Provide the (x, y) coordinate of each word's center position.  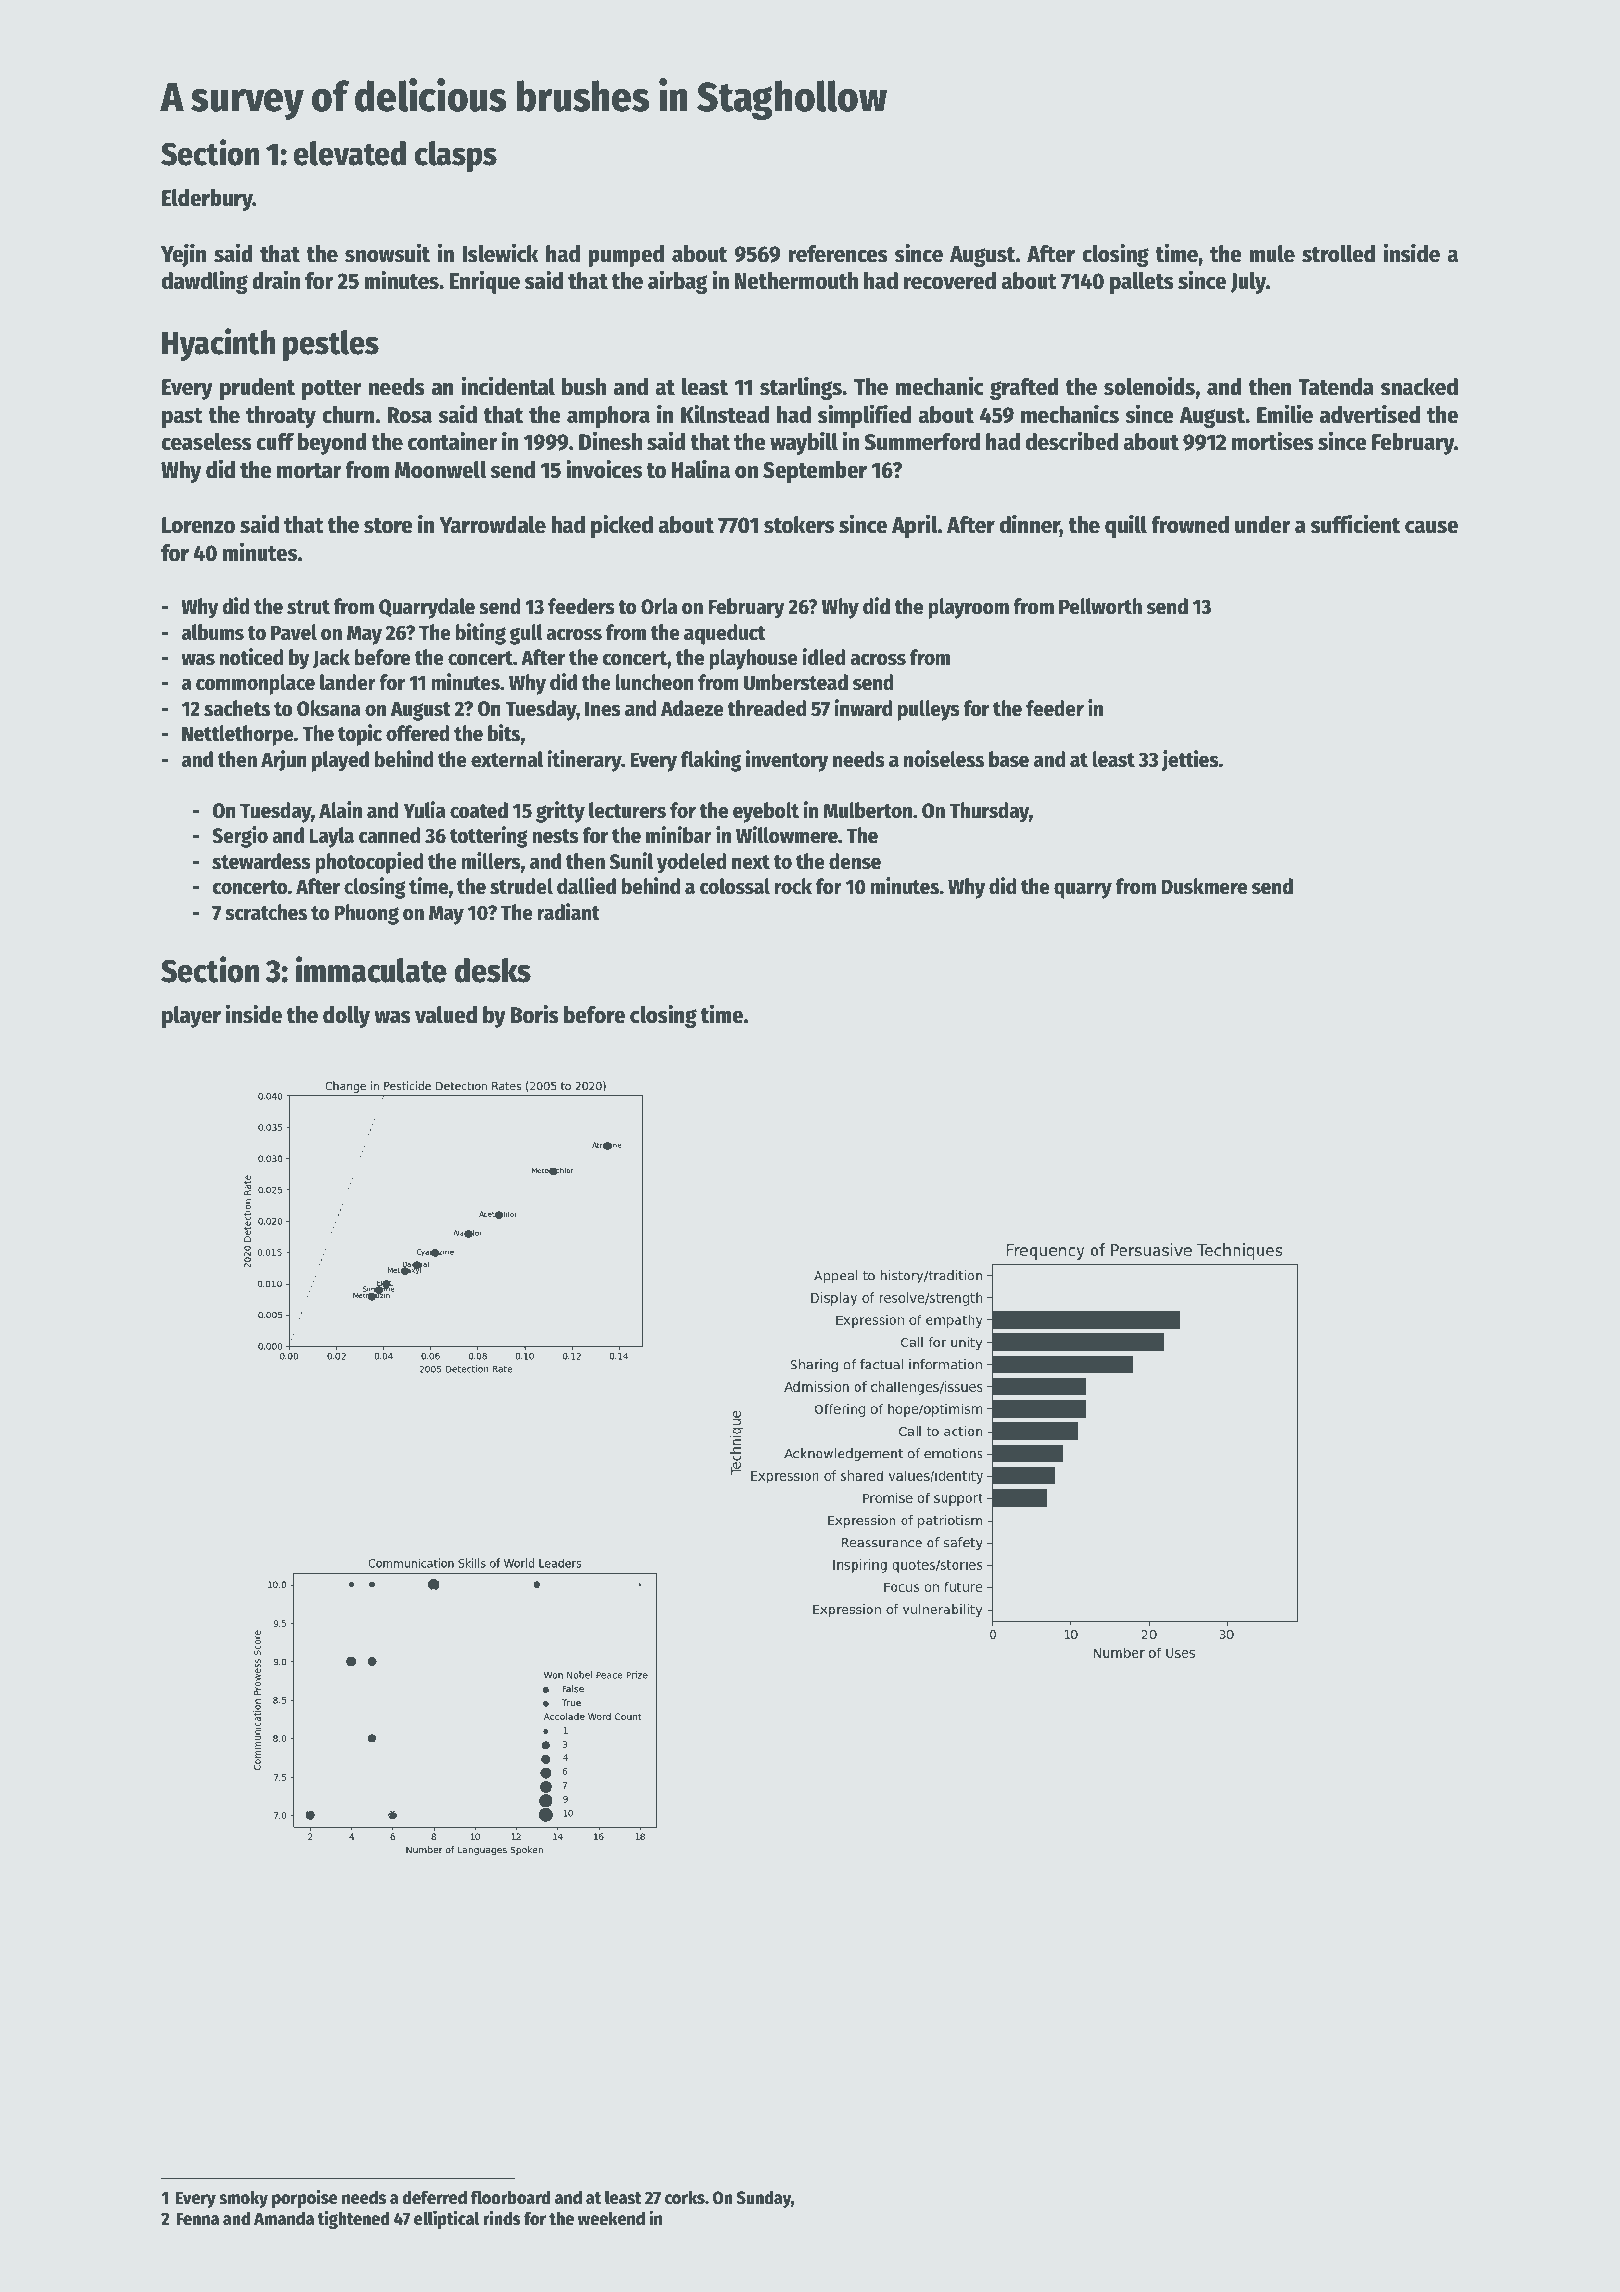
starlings (801, 388)
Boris (535, 1014)
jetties (1190, 761)
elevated (349, 153)
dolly (346, 1017)
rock (793, 886)
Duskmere (1204, 886)
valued (446, 1015)
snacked (1419, 387)
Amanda (284, 2218)
